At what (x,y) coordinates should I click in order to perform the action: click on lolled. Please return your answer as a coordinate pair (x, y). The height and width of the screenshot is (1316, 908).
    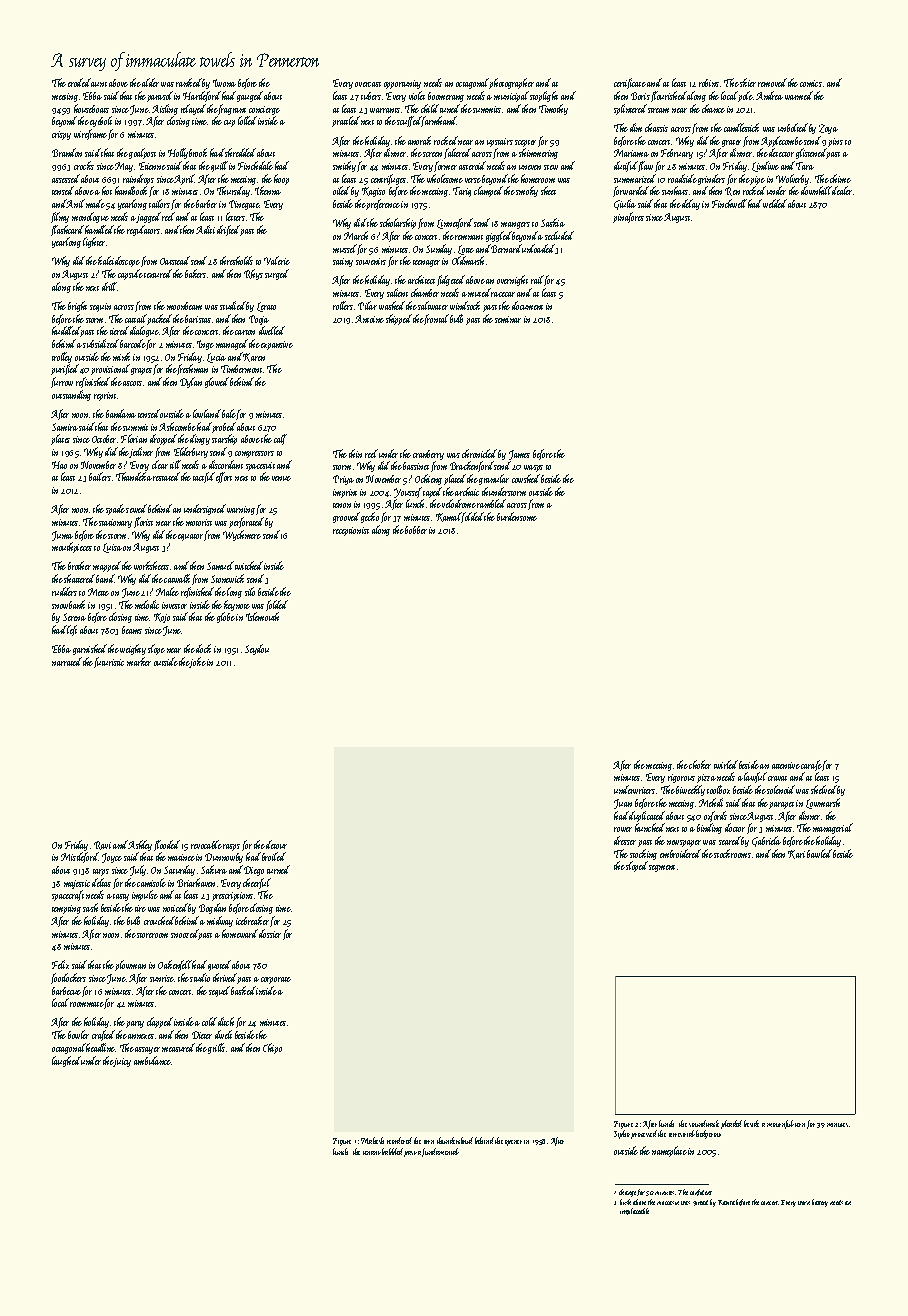
    Looking at the image, I should click on (247, 120).
